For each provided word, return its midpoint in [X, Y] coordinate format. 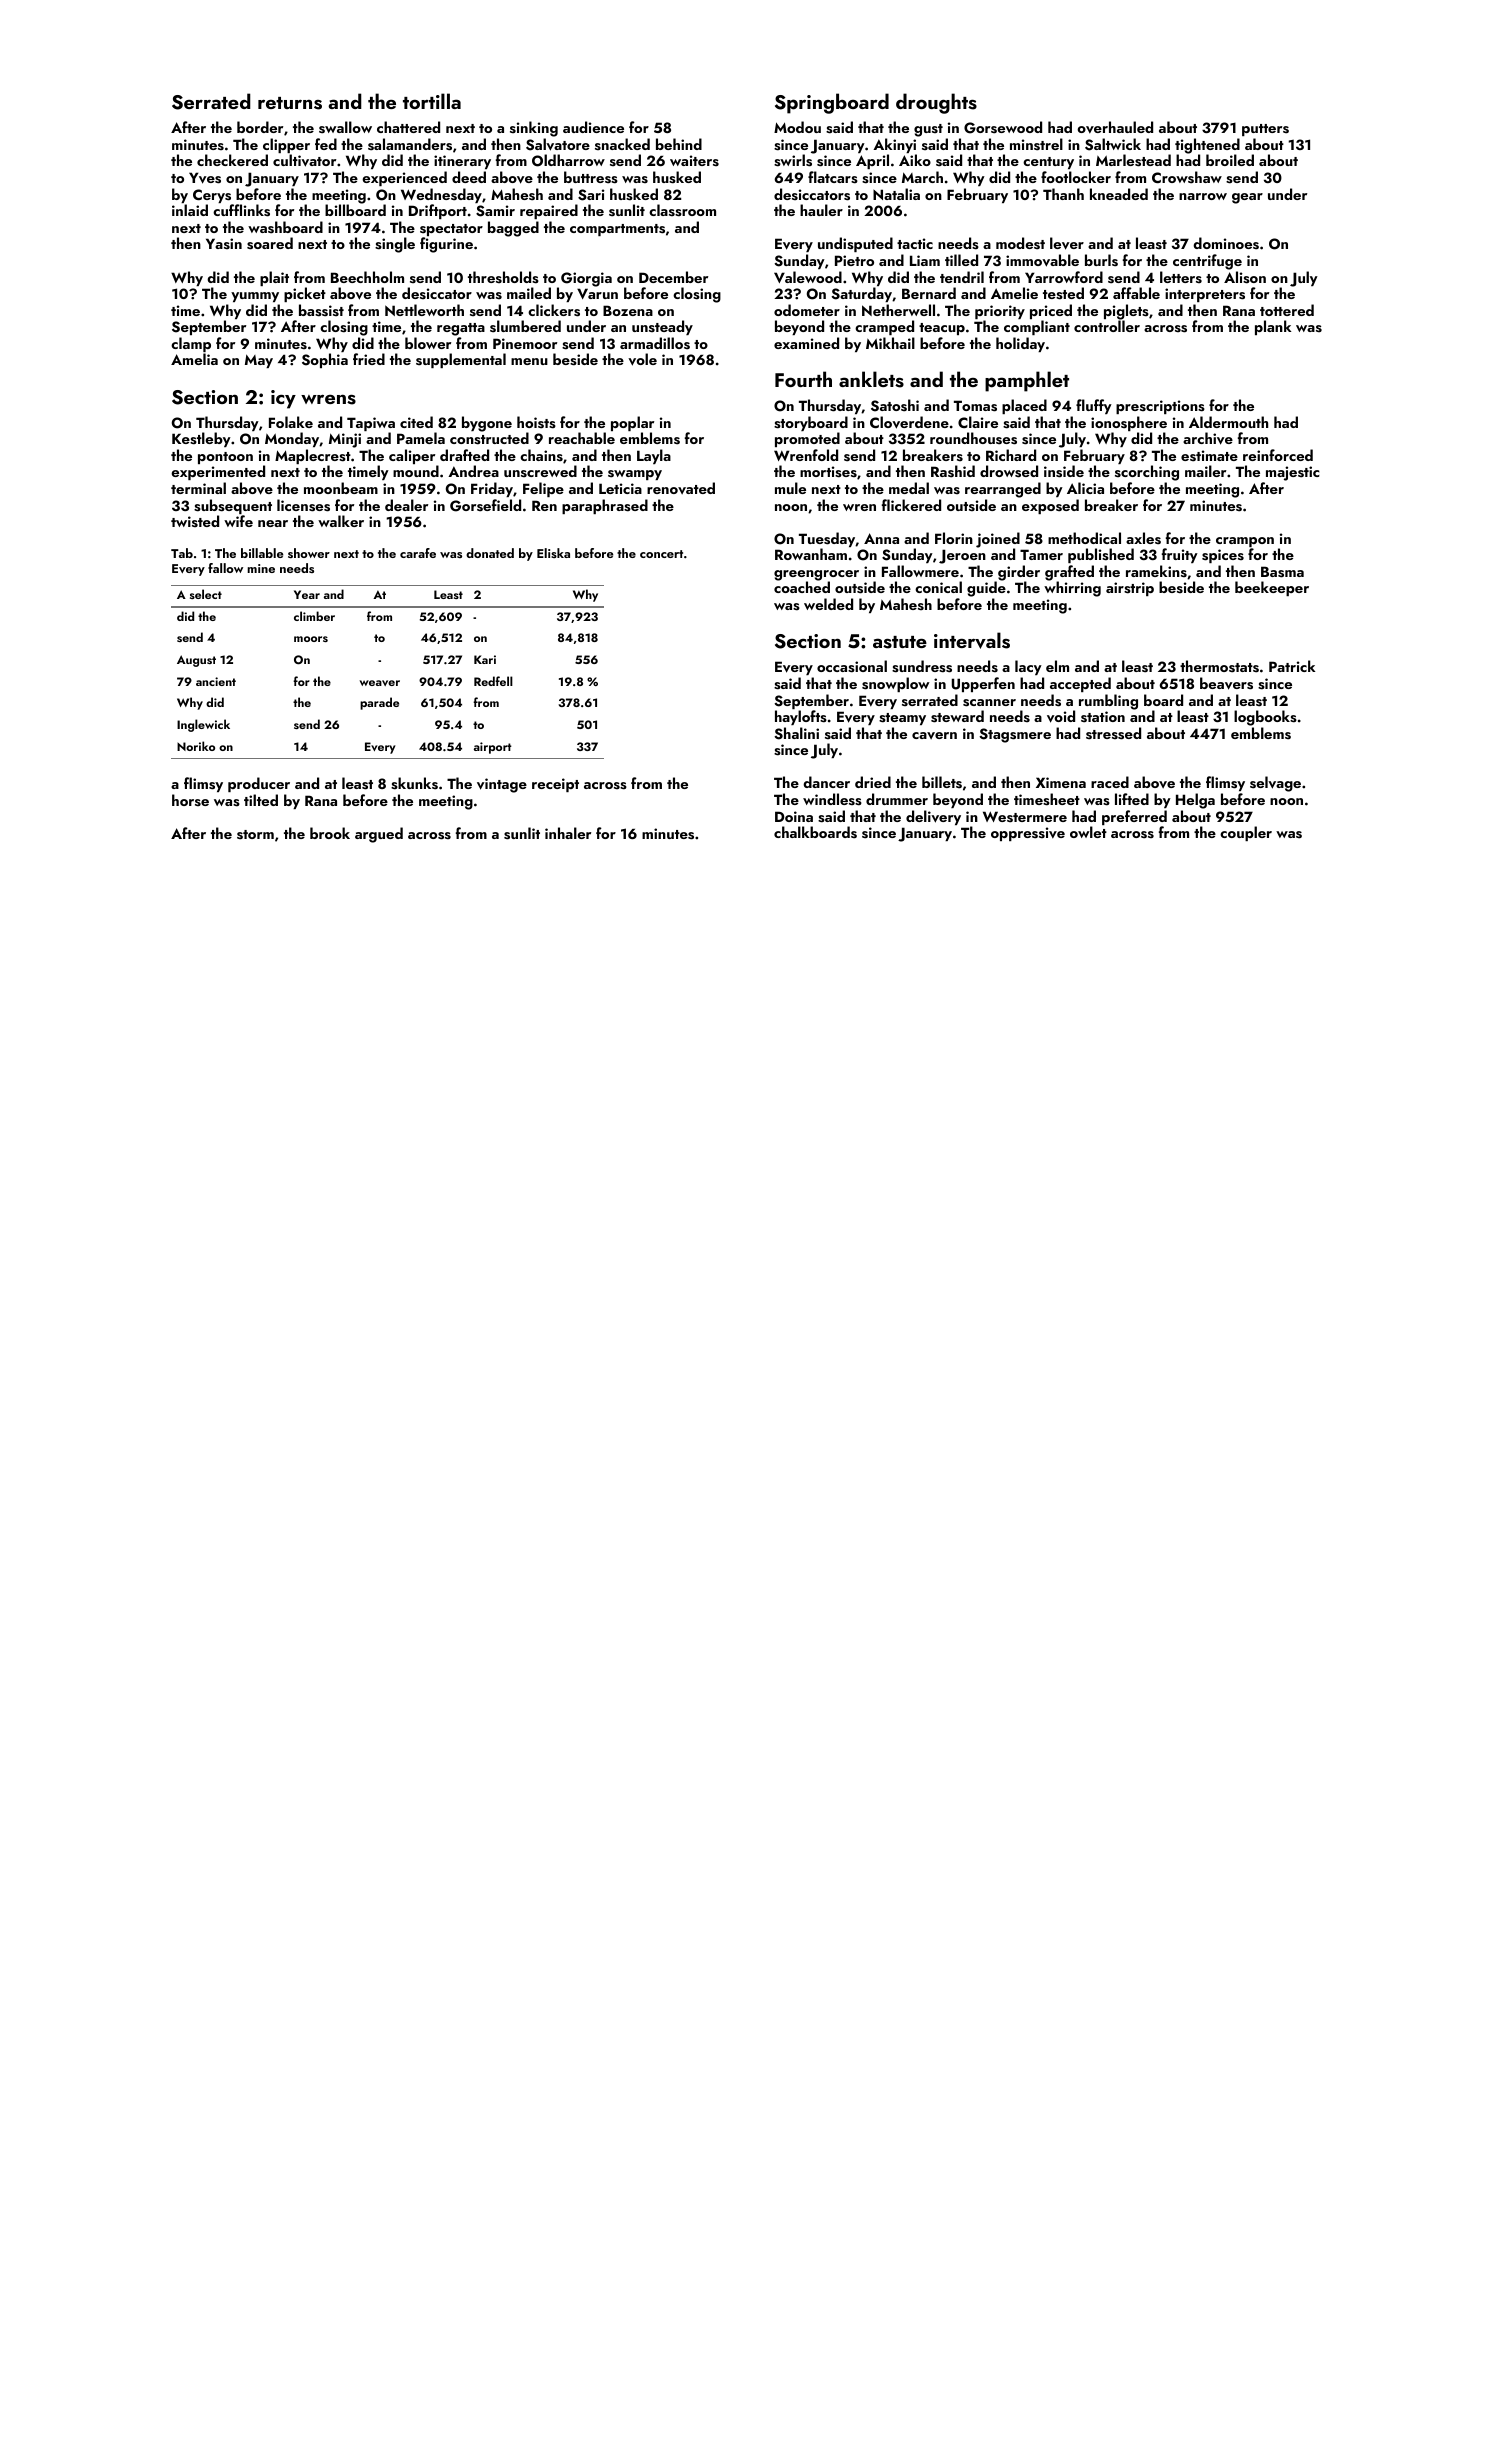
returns [290, 103]
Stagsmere [1015, 735]
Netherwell [898, 310]
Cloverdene [909, 422]
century [1048, 163]
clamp [191, 344]
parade [379, 703]
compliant [1037, 327]
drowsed [1009, 471]
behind [679, 144]
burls [1101, 260]
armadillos [655, 343]
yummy [255, 297]
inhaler [568, 833]
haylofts [801, 717]
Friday [492, 489]
